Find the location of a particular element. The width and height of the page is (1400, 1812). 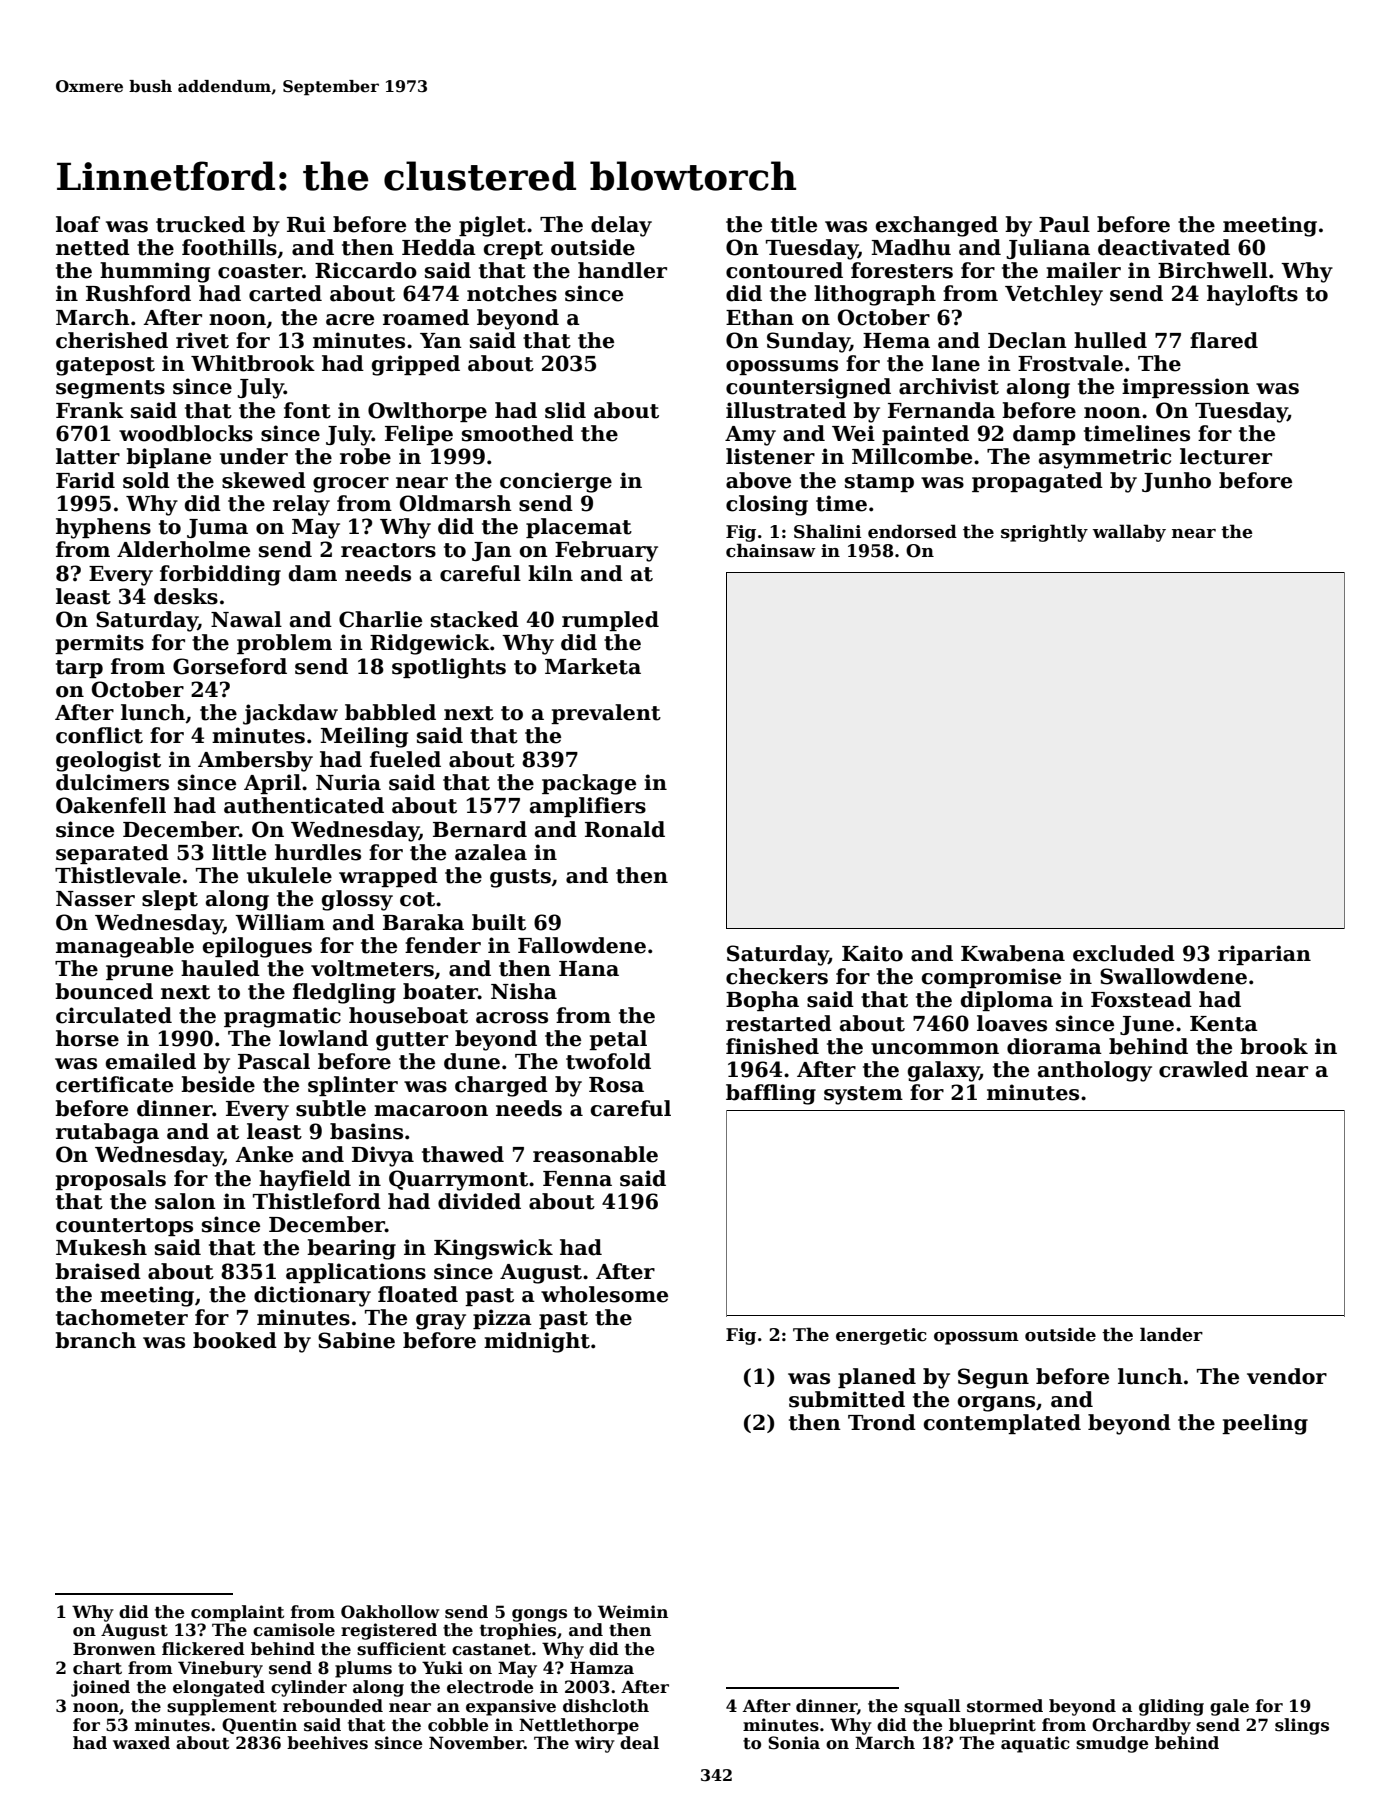

lander is located at coordinates (1171, 1334).
